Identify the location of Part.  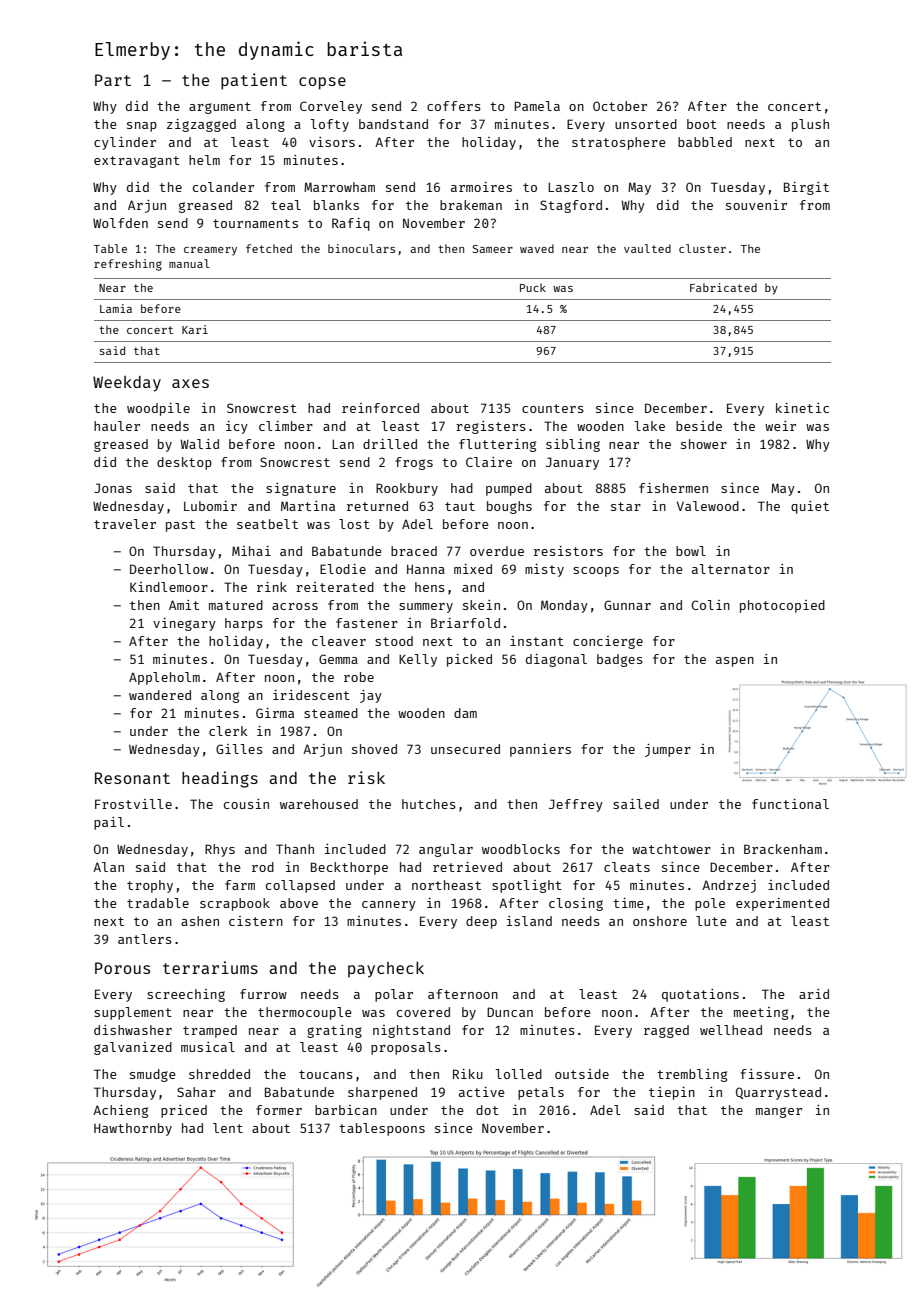
(113, 80).
